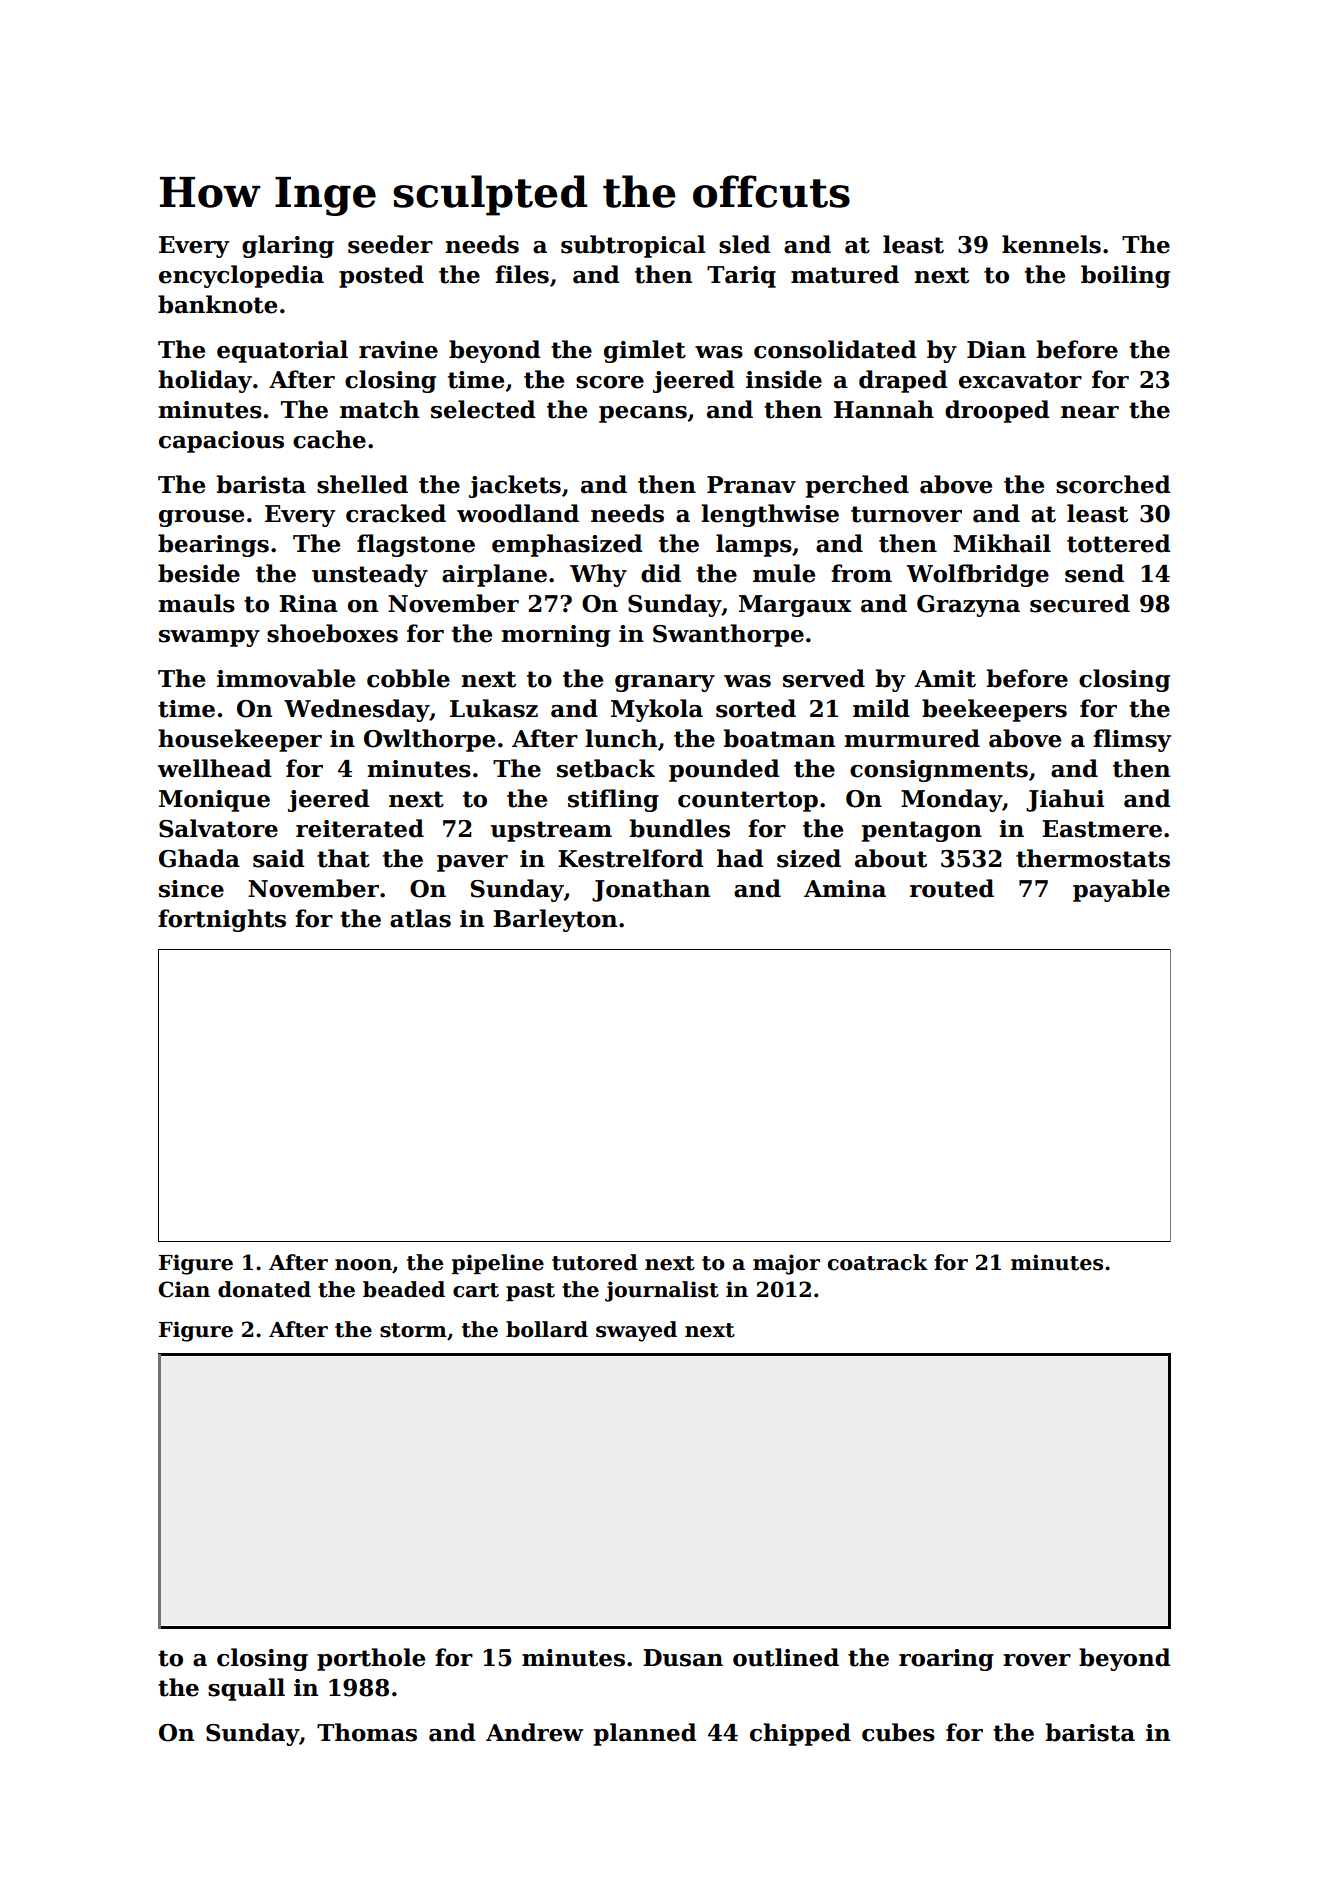  Describe the element at coordinates (191, 889) in the page. I see `since` at that location.
